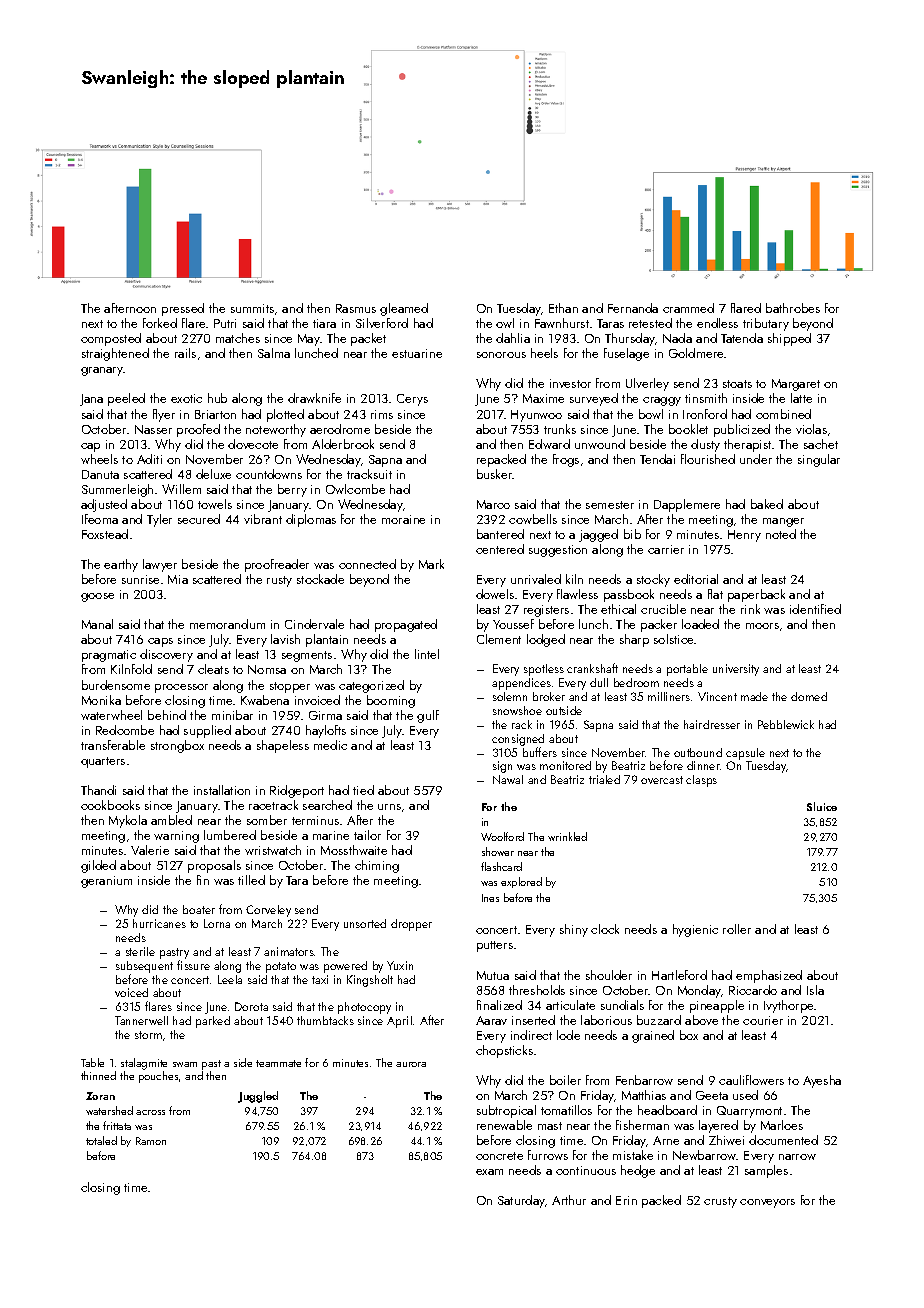 The width and height of the document is (924, 1308). Describe the element at coordinates (793, 308) in the document. I see `bathrobes` at that location.
